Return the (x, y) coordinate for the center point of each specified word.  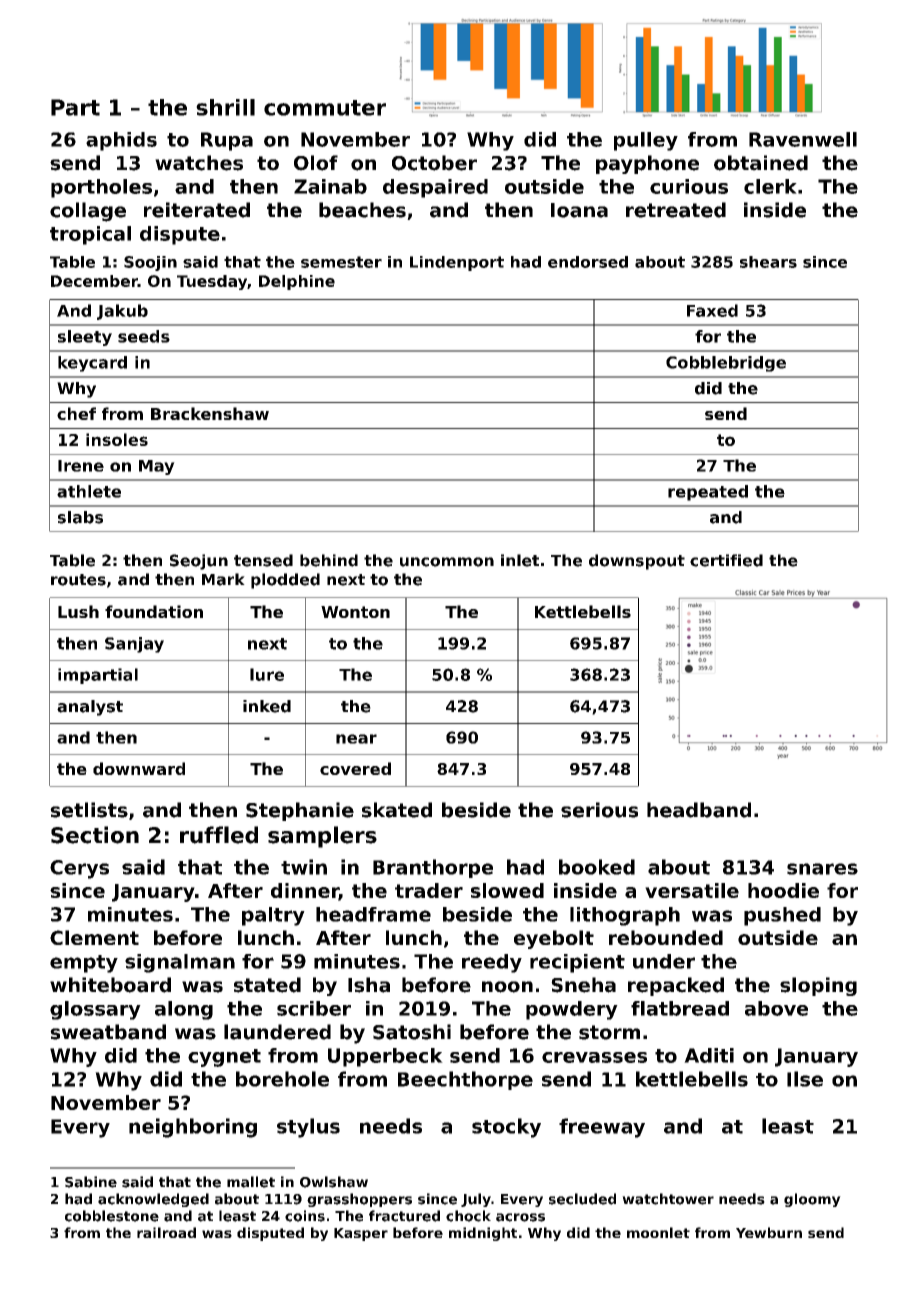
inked (267, 706)
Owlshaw (334, 1182)
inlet (520, 560)
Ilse (805, 1079)
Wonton (355, 612)
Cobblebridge (726, 364)
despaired (435, 188)
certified (726, 560)
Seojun (199, 562)
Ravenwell (803, 139)
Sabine (91, 1182)
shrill (225, 107)
